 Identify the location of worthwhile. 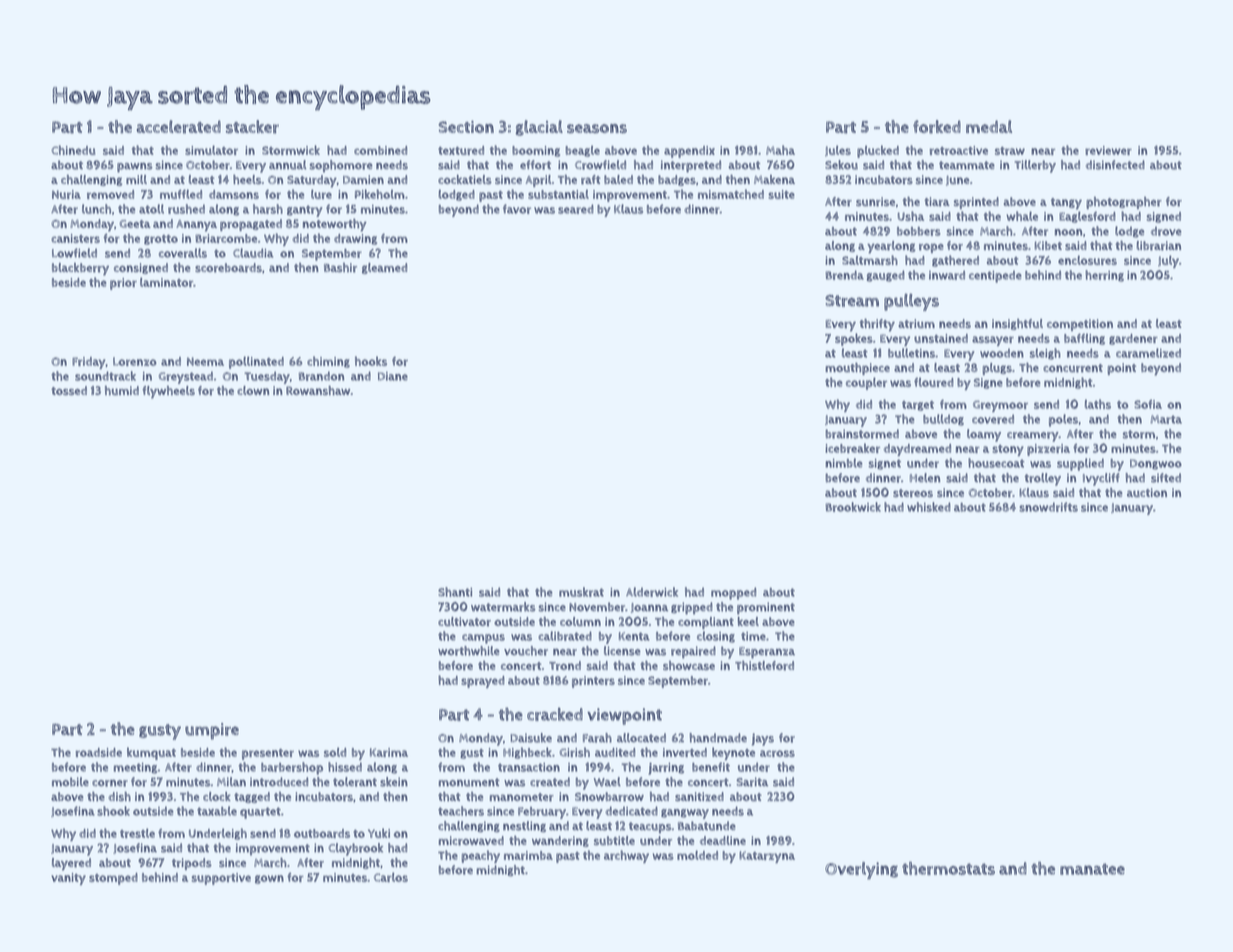
(469, 651).
